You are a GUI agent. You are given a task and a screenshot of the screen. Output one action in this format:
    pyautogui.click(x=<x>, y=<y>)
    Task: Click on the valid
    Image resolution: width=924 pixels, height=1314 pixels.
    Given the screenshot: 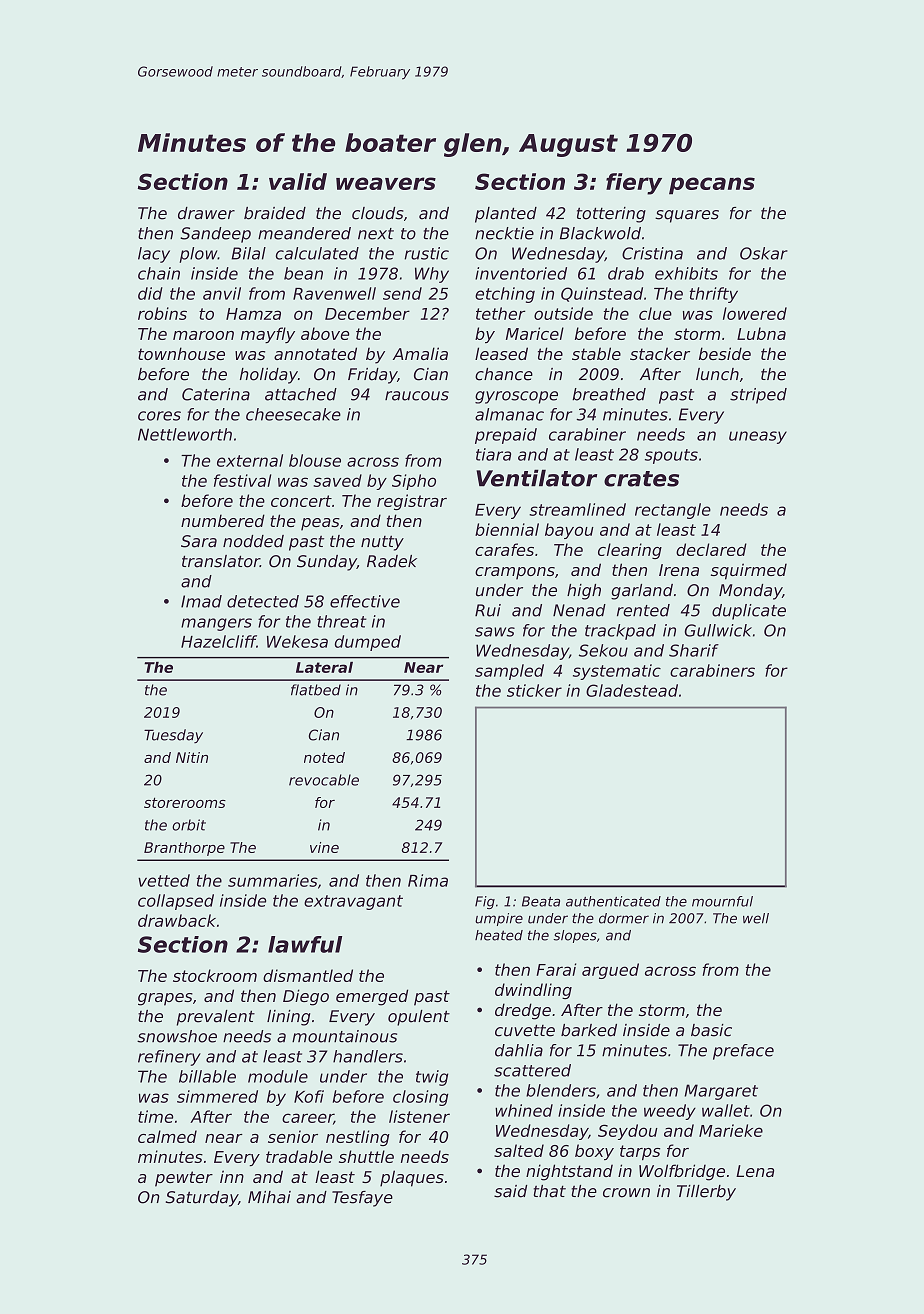 What is the action you would take?
    pyautogui.click(x=298, y=181)
